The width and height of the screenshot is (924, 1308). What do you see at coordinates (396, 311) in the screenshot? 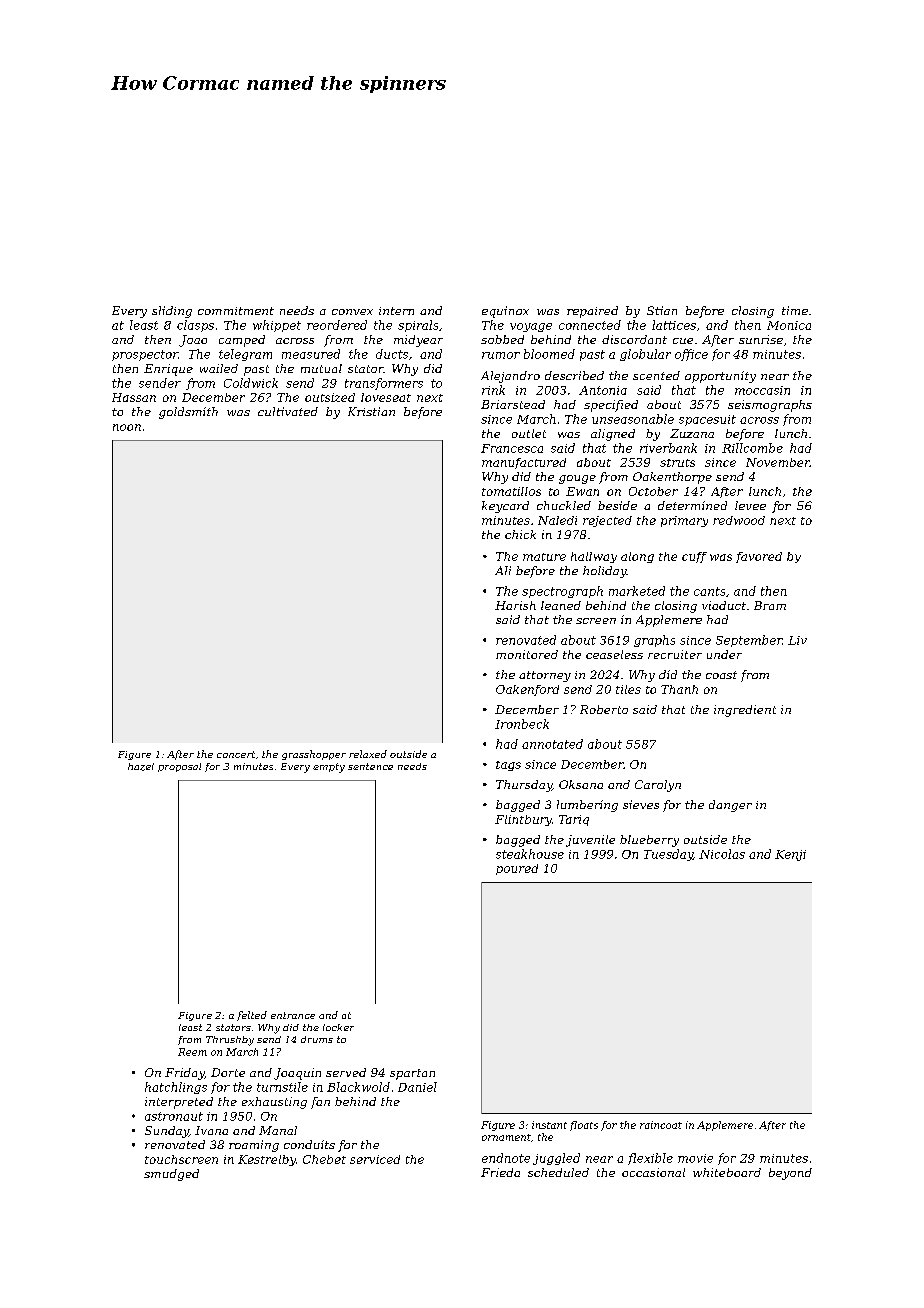
I see `intern` at bounding box center [396, 311].
